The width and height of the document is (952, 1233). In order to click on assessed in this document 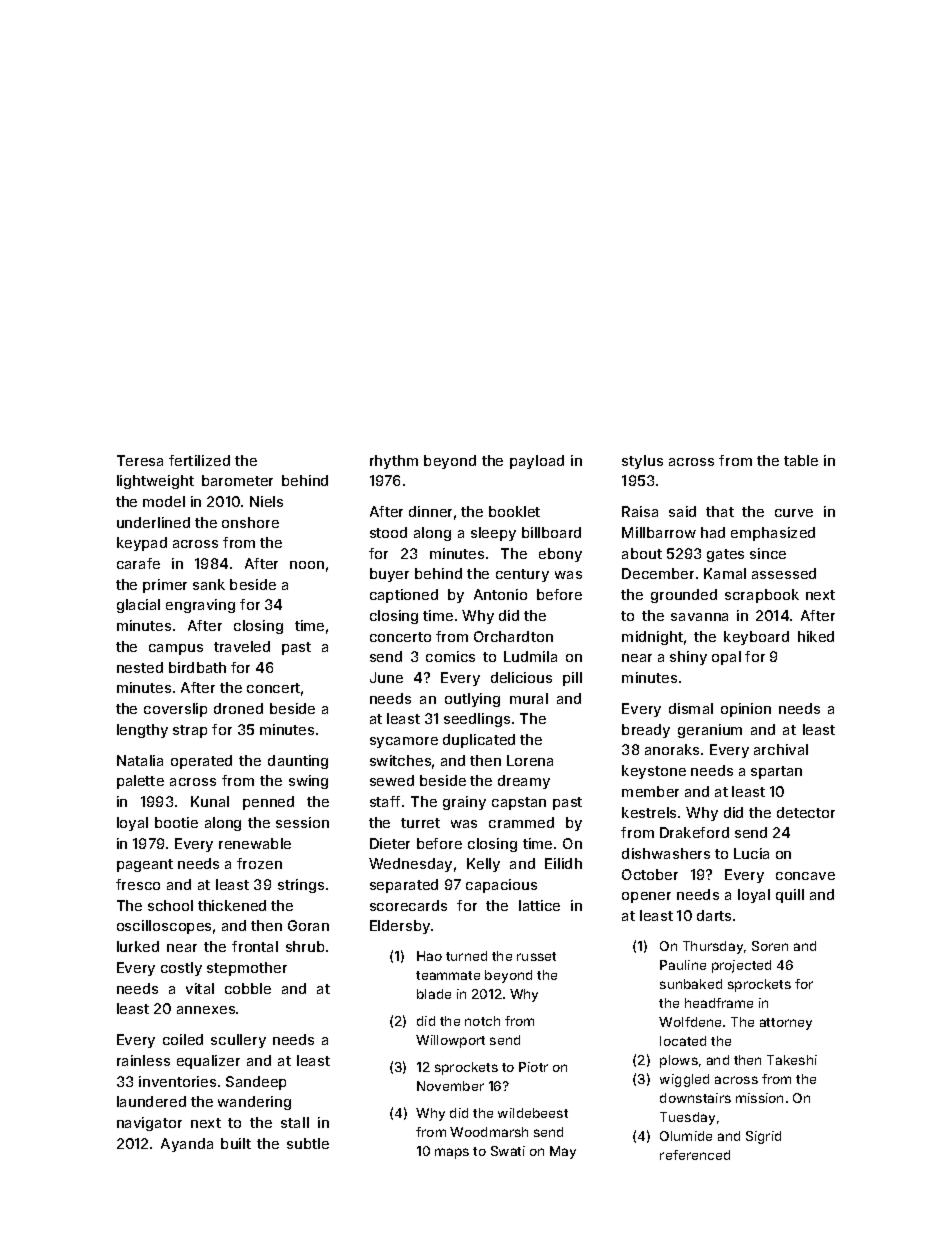, I will do `click(784, 573)`.
